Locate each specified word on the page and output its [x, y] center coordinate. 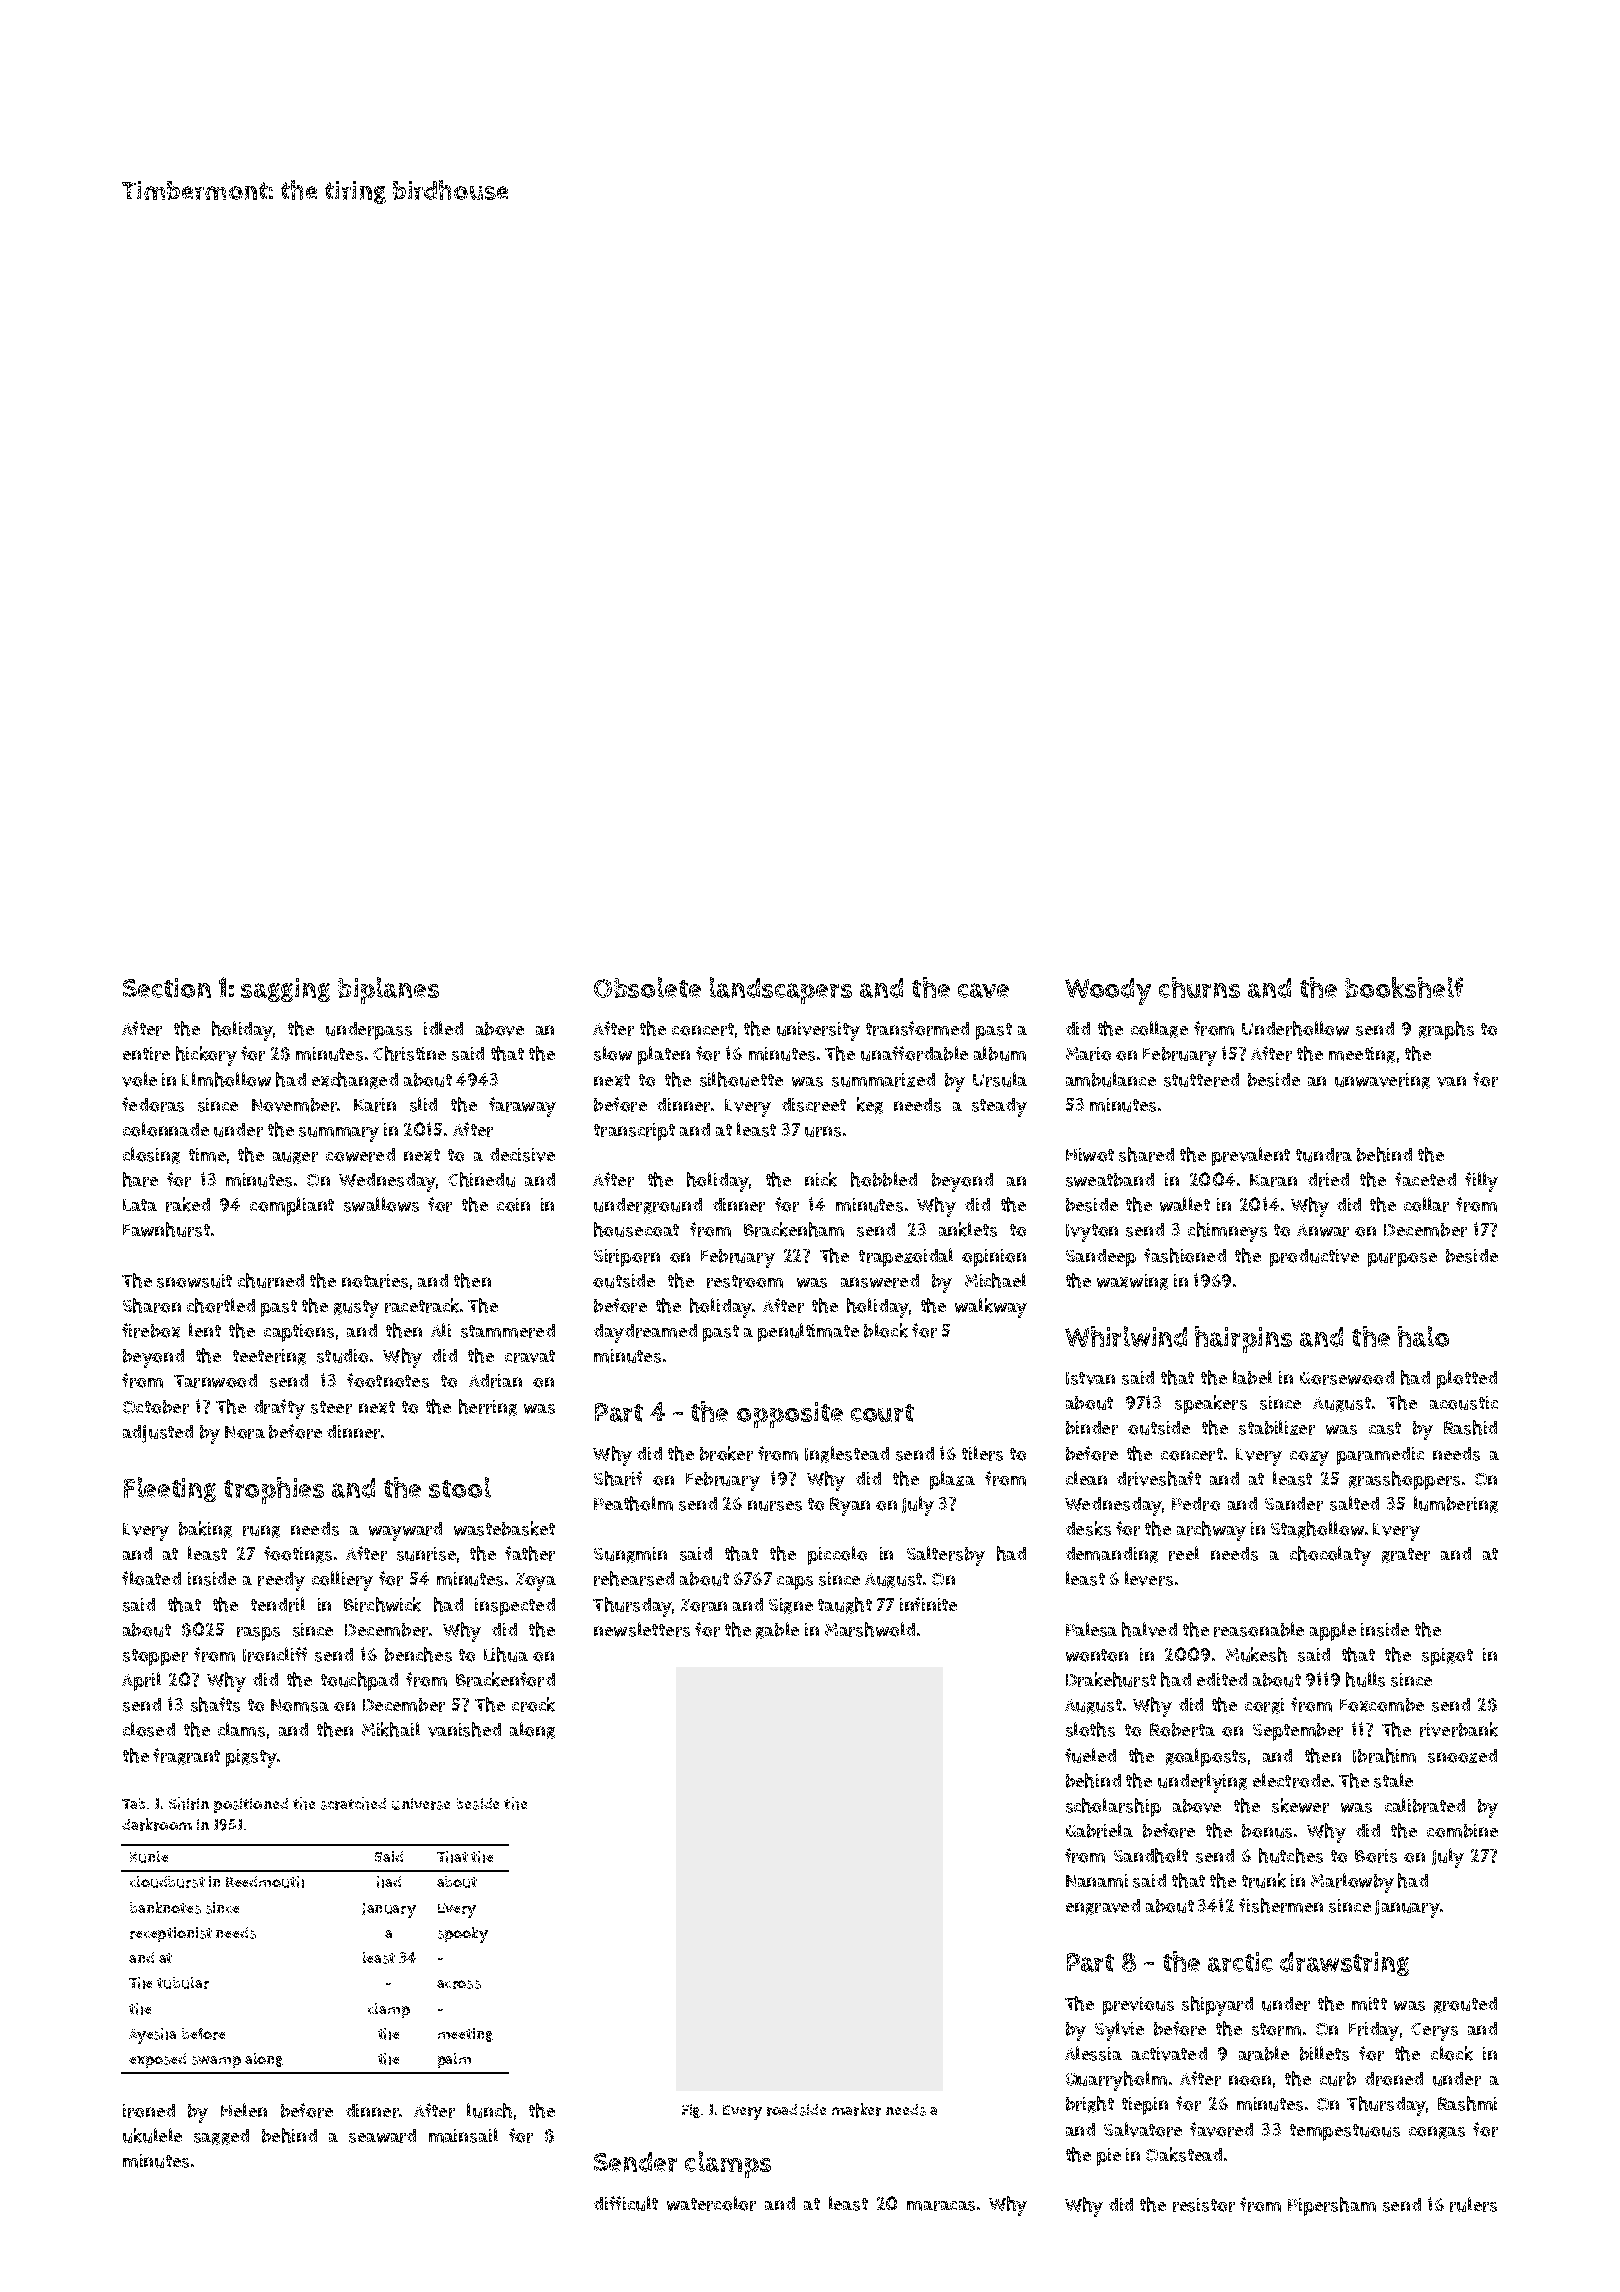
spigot [1447, 1657]
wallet [1185, 1204]
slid [423, 1104]
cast [1385, 1428]
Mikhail [391, 1729]
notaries [375, 1281]
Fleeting [170, 1489]
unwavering [1382, 1081]
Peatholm [633, 1503]
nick [821, 1179]
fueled [1090, 1755]
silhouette [741, 1079]
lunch [489, 2110]
